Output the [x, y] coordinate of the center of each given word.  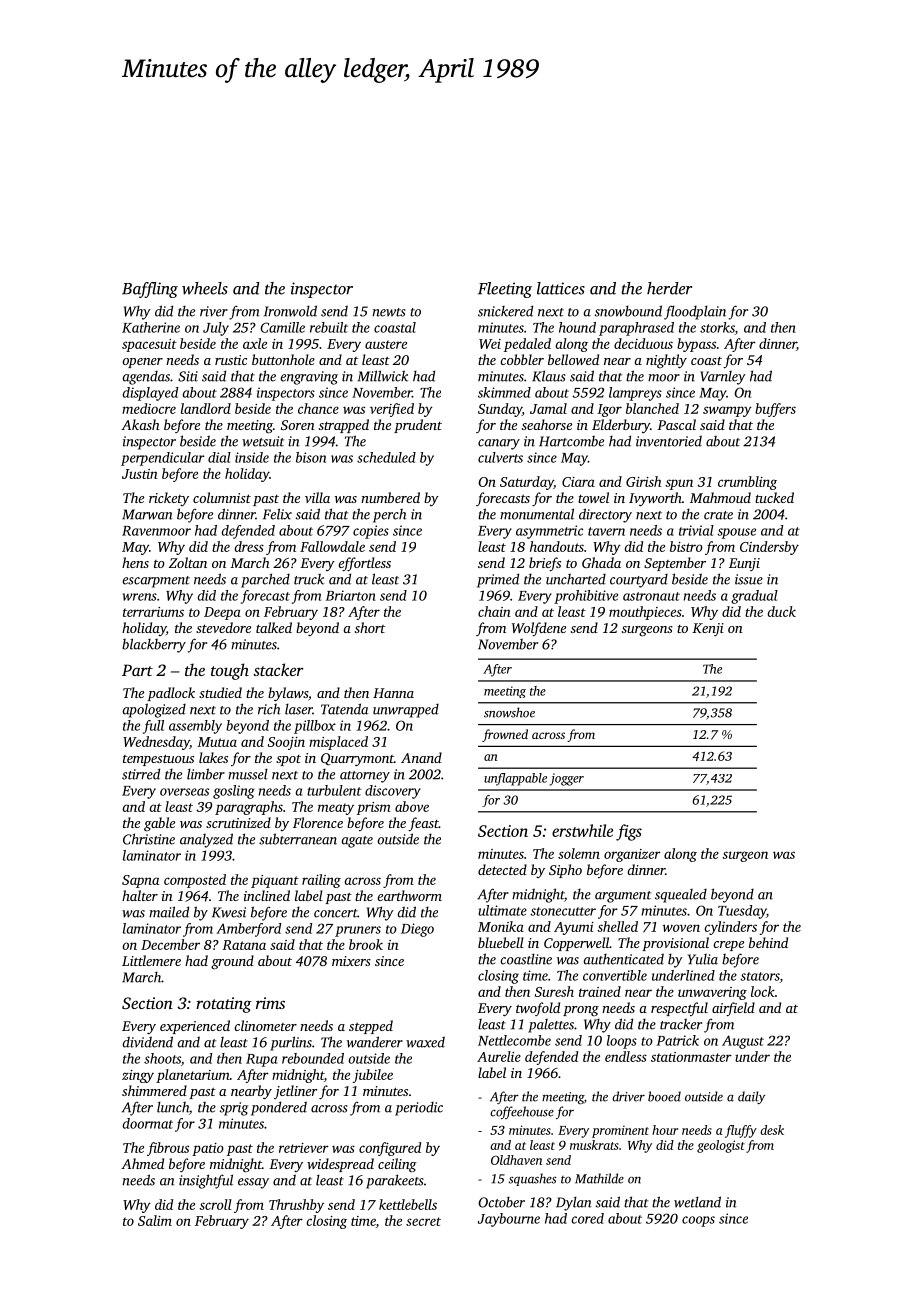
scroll [215, 1204]
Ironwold [290, 311]
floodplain [695, 312]
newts [389, 312]
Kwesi [229, 912]
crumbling [747, 483]
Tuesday [742, 912]
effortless [364, 564]
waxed [425, 1042]
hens [135, 562]
